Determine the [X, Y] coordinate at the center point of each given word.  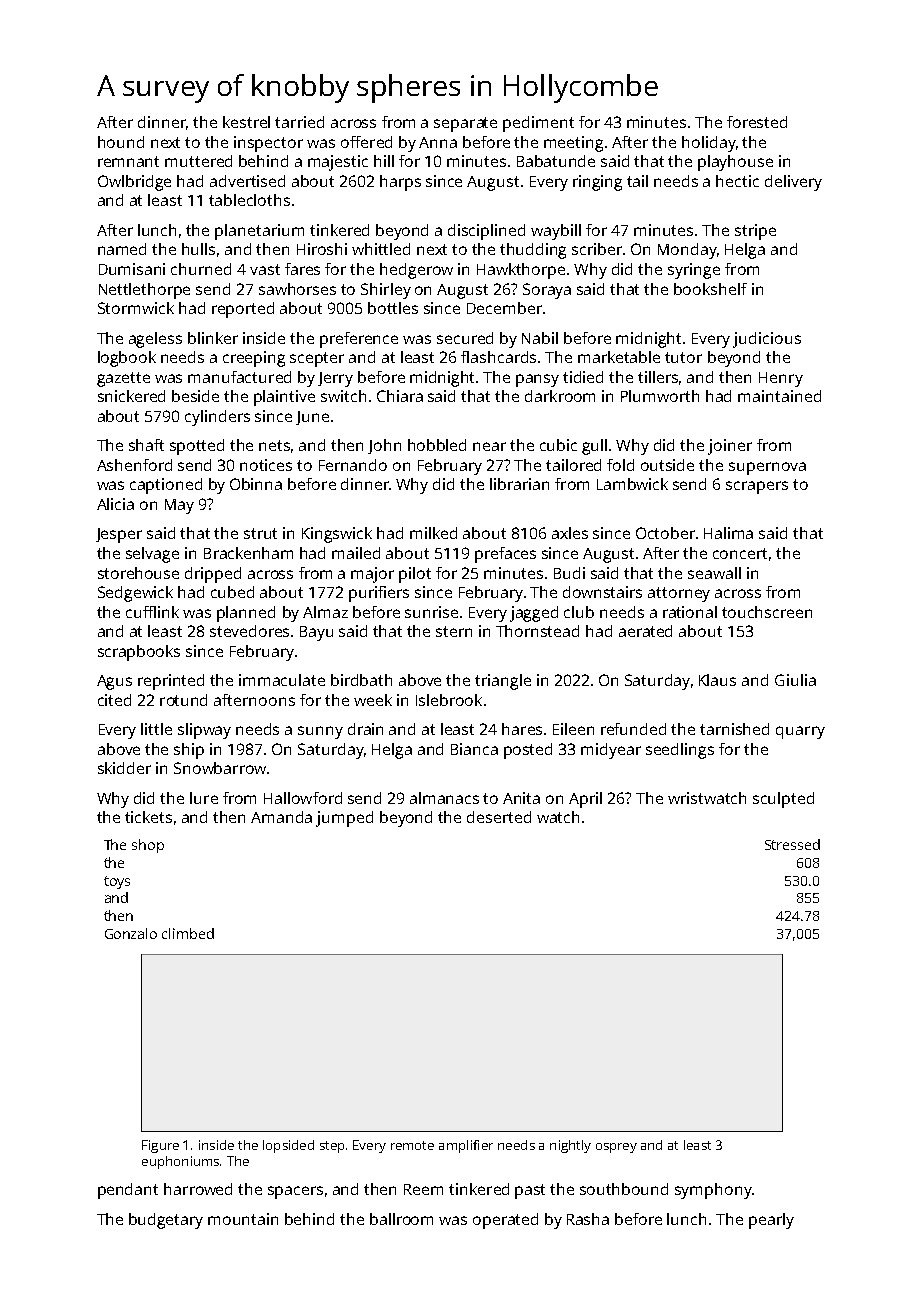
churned [201, 269]
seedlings [680, 751]
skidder [124, 768]
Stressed [792, 844]
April [585, 800]
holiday [708, 144]
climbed [188, 933]
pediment [538, 124]
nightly [570, 1146]
